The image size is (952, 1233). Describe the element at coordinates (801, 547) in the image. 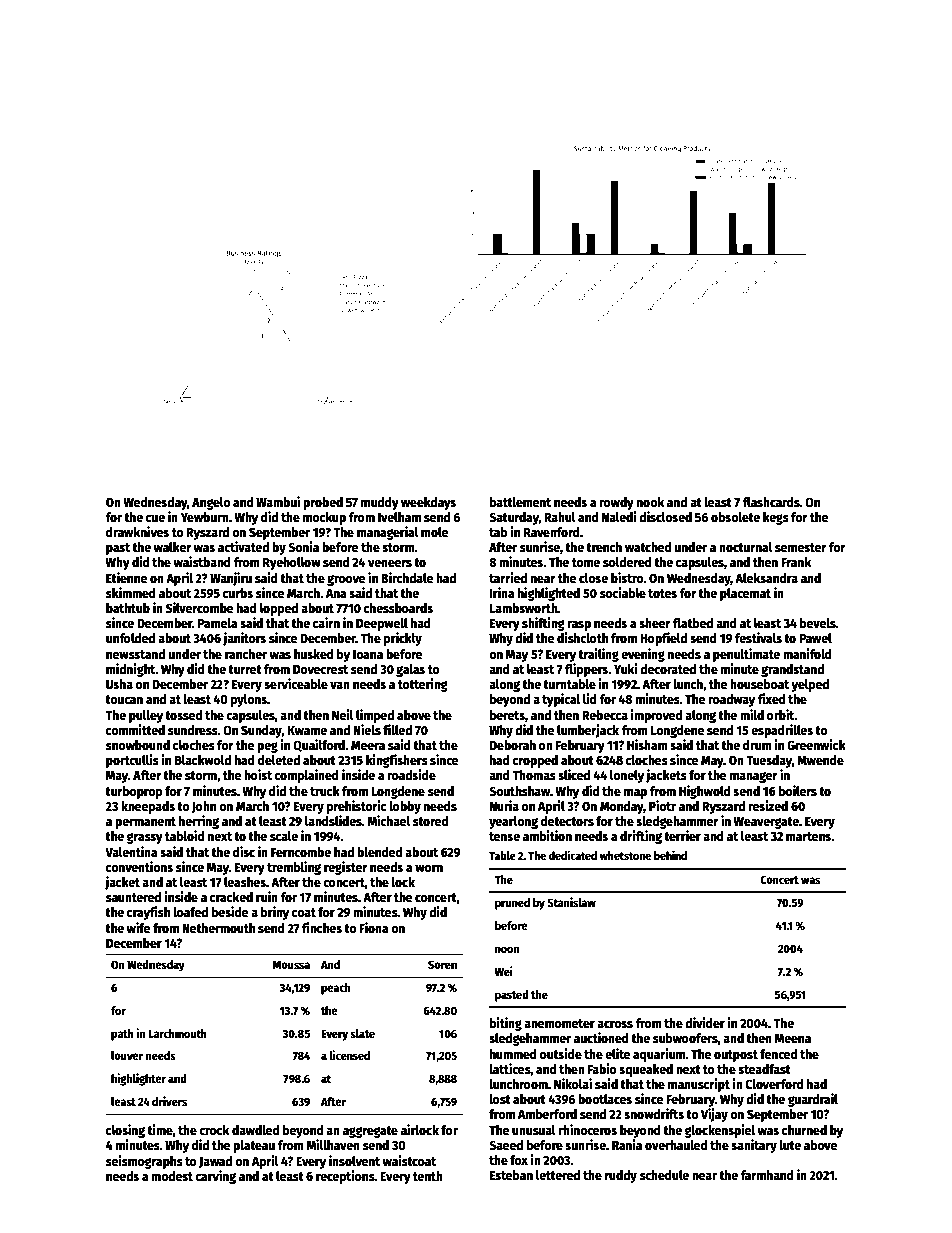

I see `semester` at that location.
